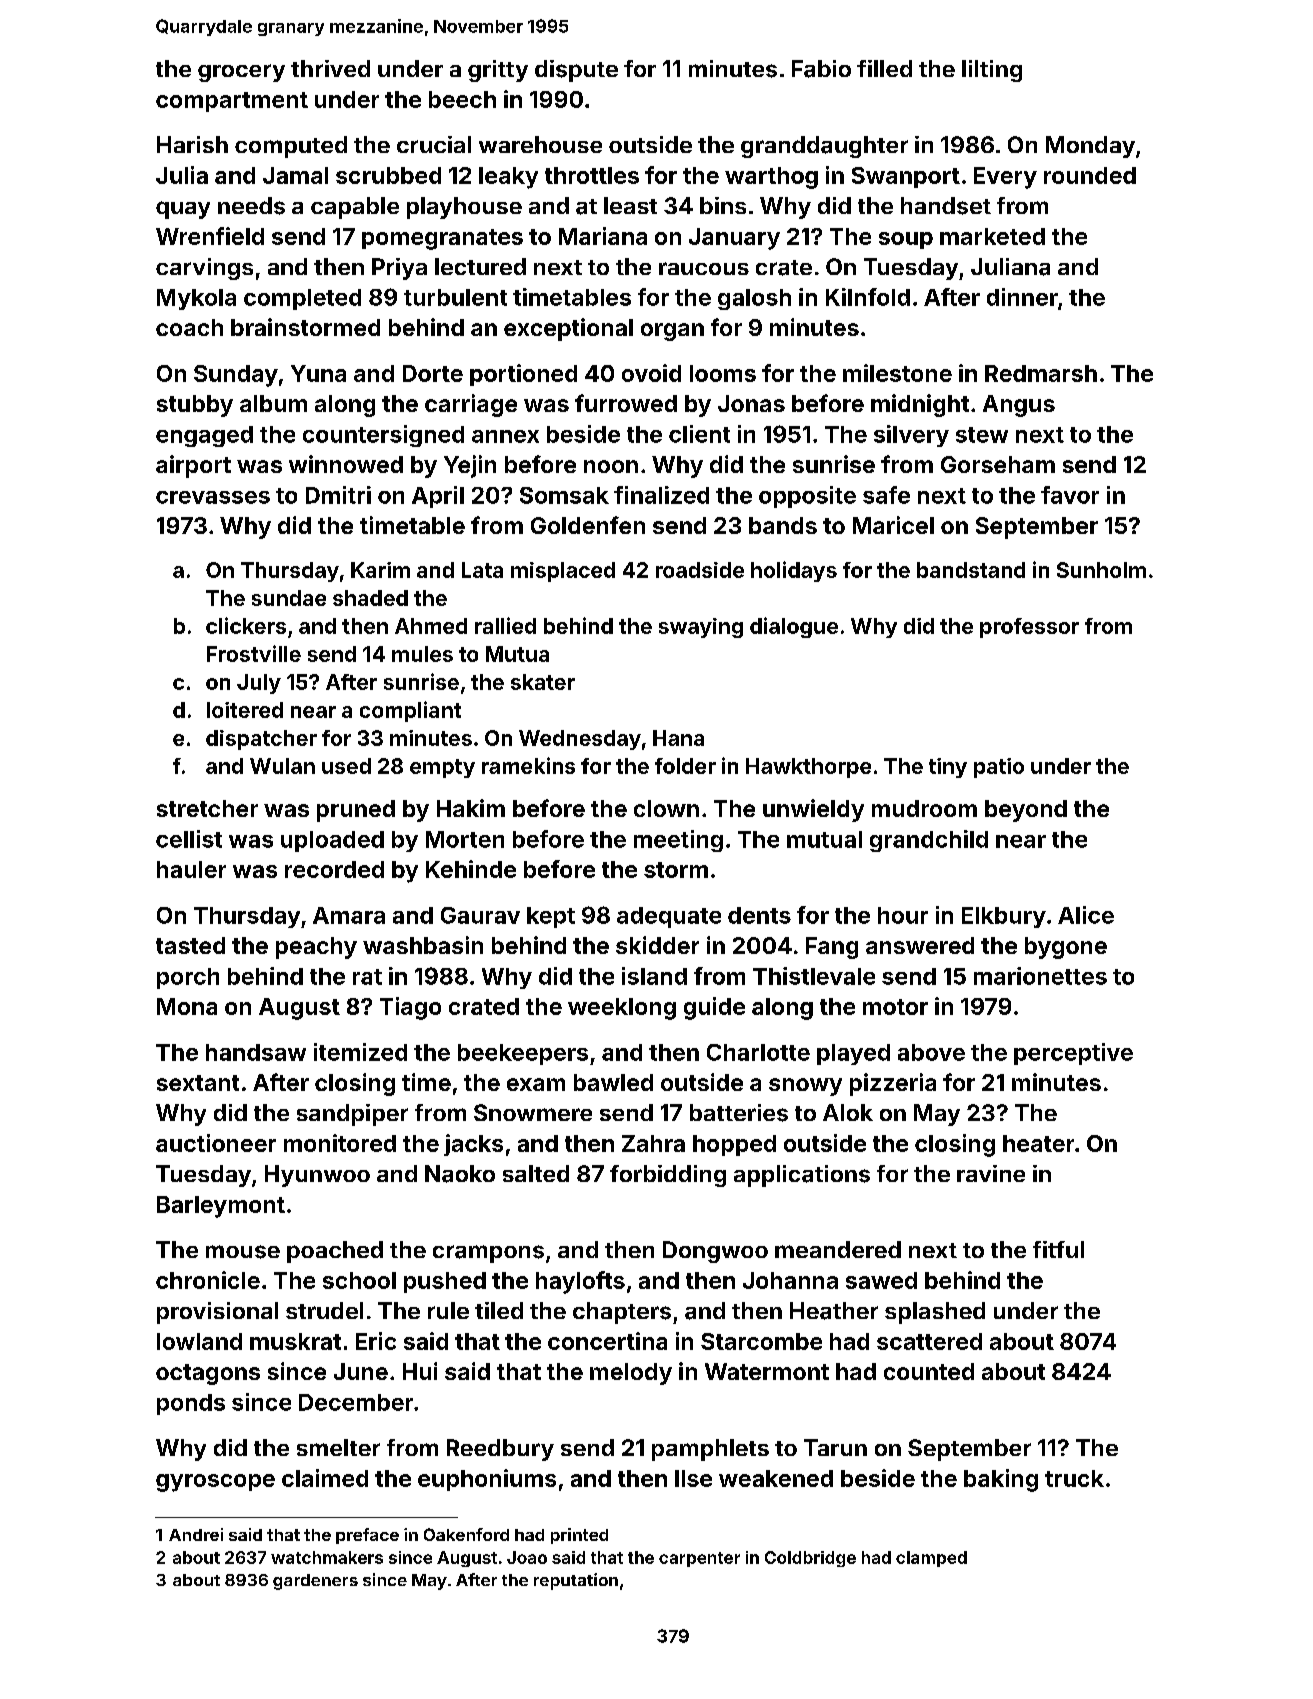 The image size is (1313, 1699). What do you see at coordinates (315, 1582) in the screenshot?
I see `gardeners` at bounding box center [315, 1582].
